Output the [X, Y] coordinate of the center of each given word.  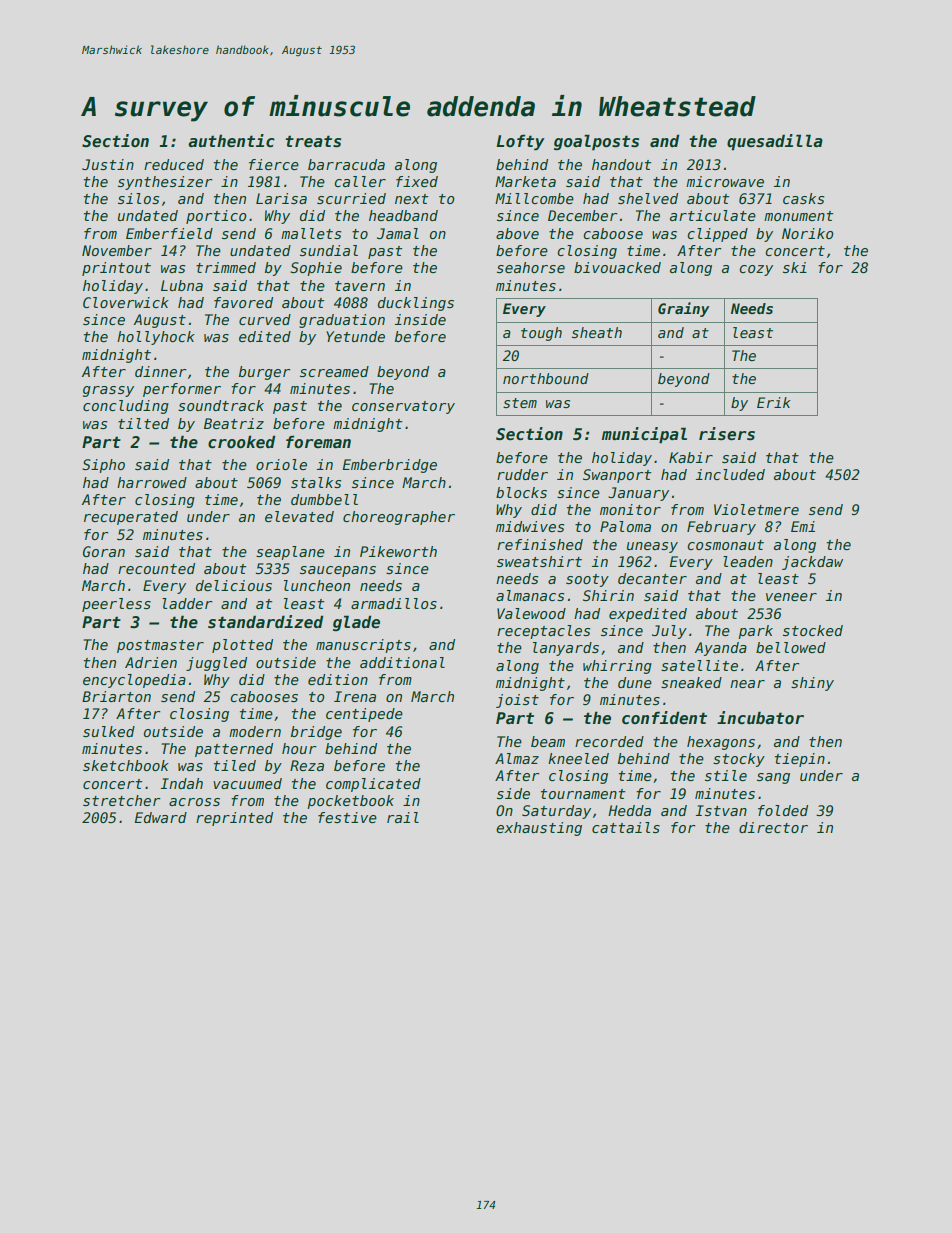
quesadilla [775, 142]
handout [622, 164]
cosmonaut [725, 545]
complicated [373, 785]
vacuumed [247, 783]
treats [313, 141]
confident [664, 718]
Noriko [808, 233]
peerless [116, 605]
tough [541, 334]
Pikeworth [398, 551]
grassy [108, 391]
